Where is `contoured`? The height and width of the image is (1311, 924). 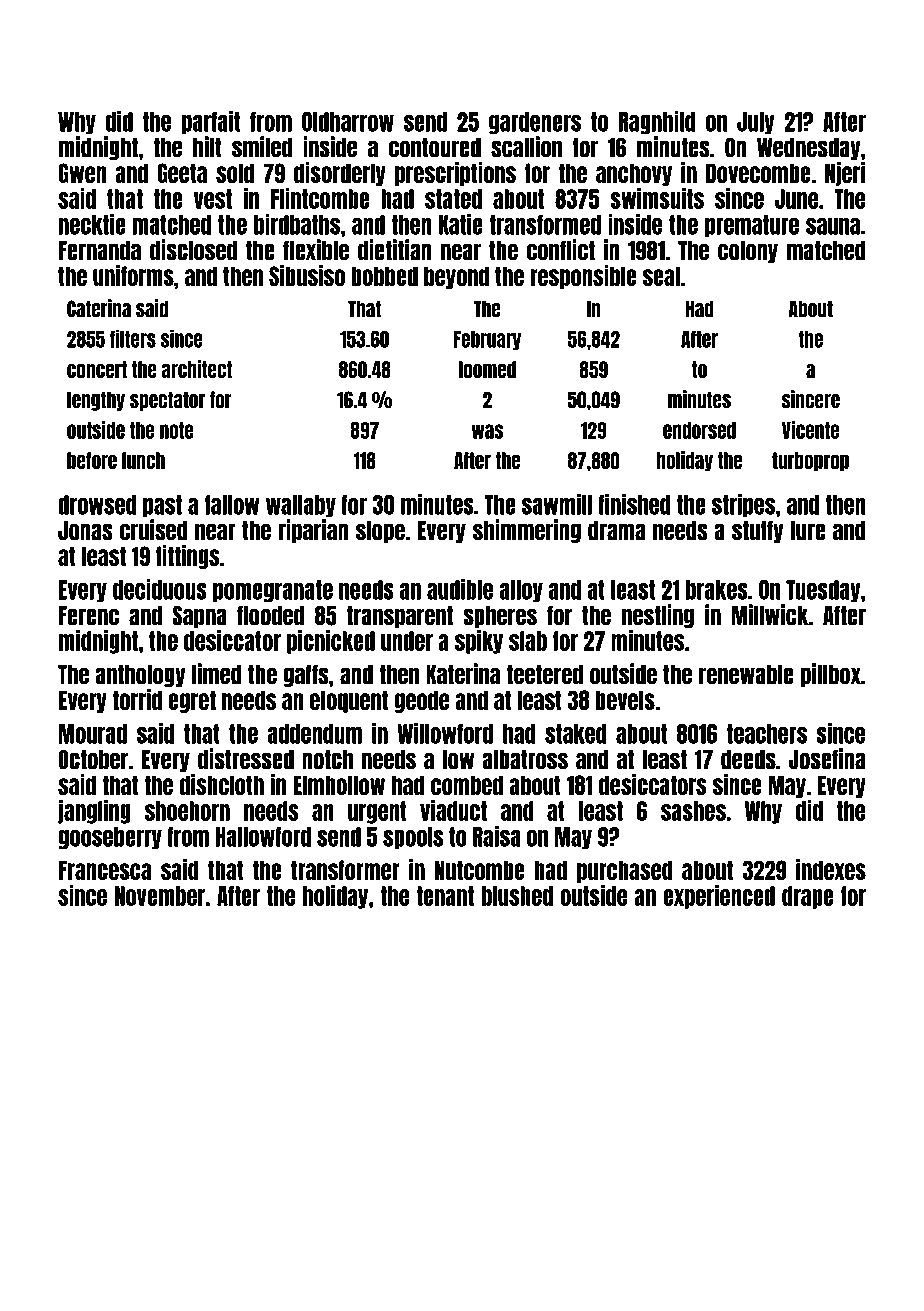
contoured is located at coordinates (435, 148).
